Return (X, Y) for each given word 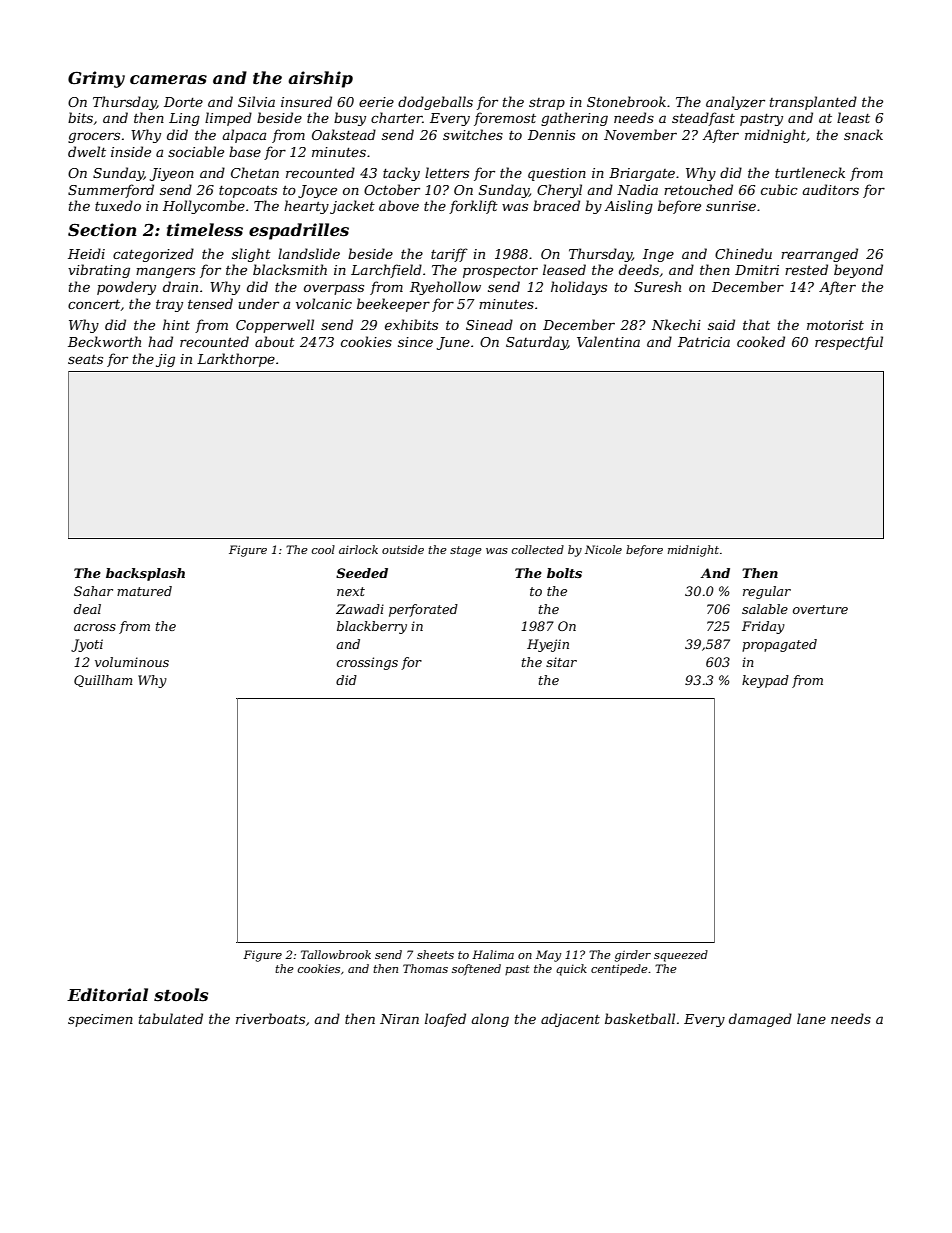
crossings (367, 663)
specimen (100, 1020)
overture (820, 609)
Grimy (96, 79)
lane (811, 1018)
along (490, 1020)
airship (320, 79)
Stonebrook (626, 101)
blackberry (372, 627)
